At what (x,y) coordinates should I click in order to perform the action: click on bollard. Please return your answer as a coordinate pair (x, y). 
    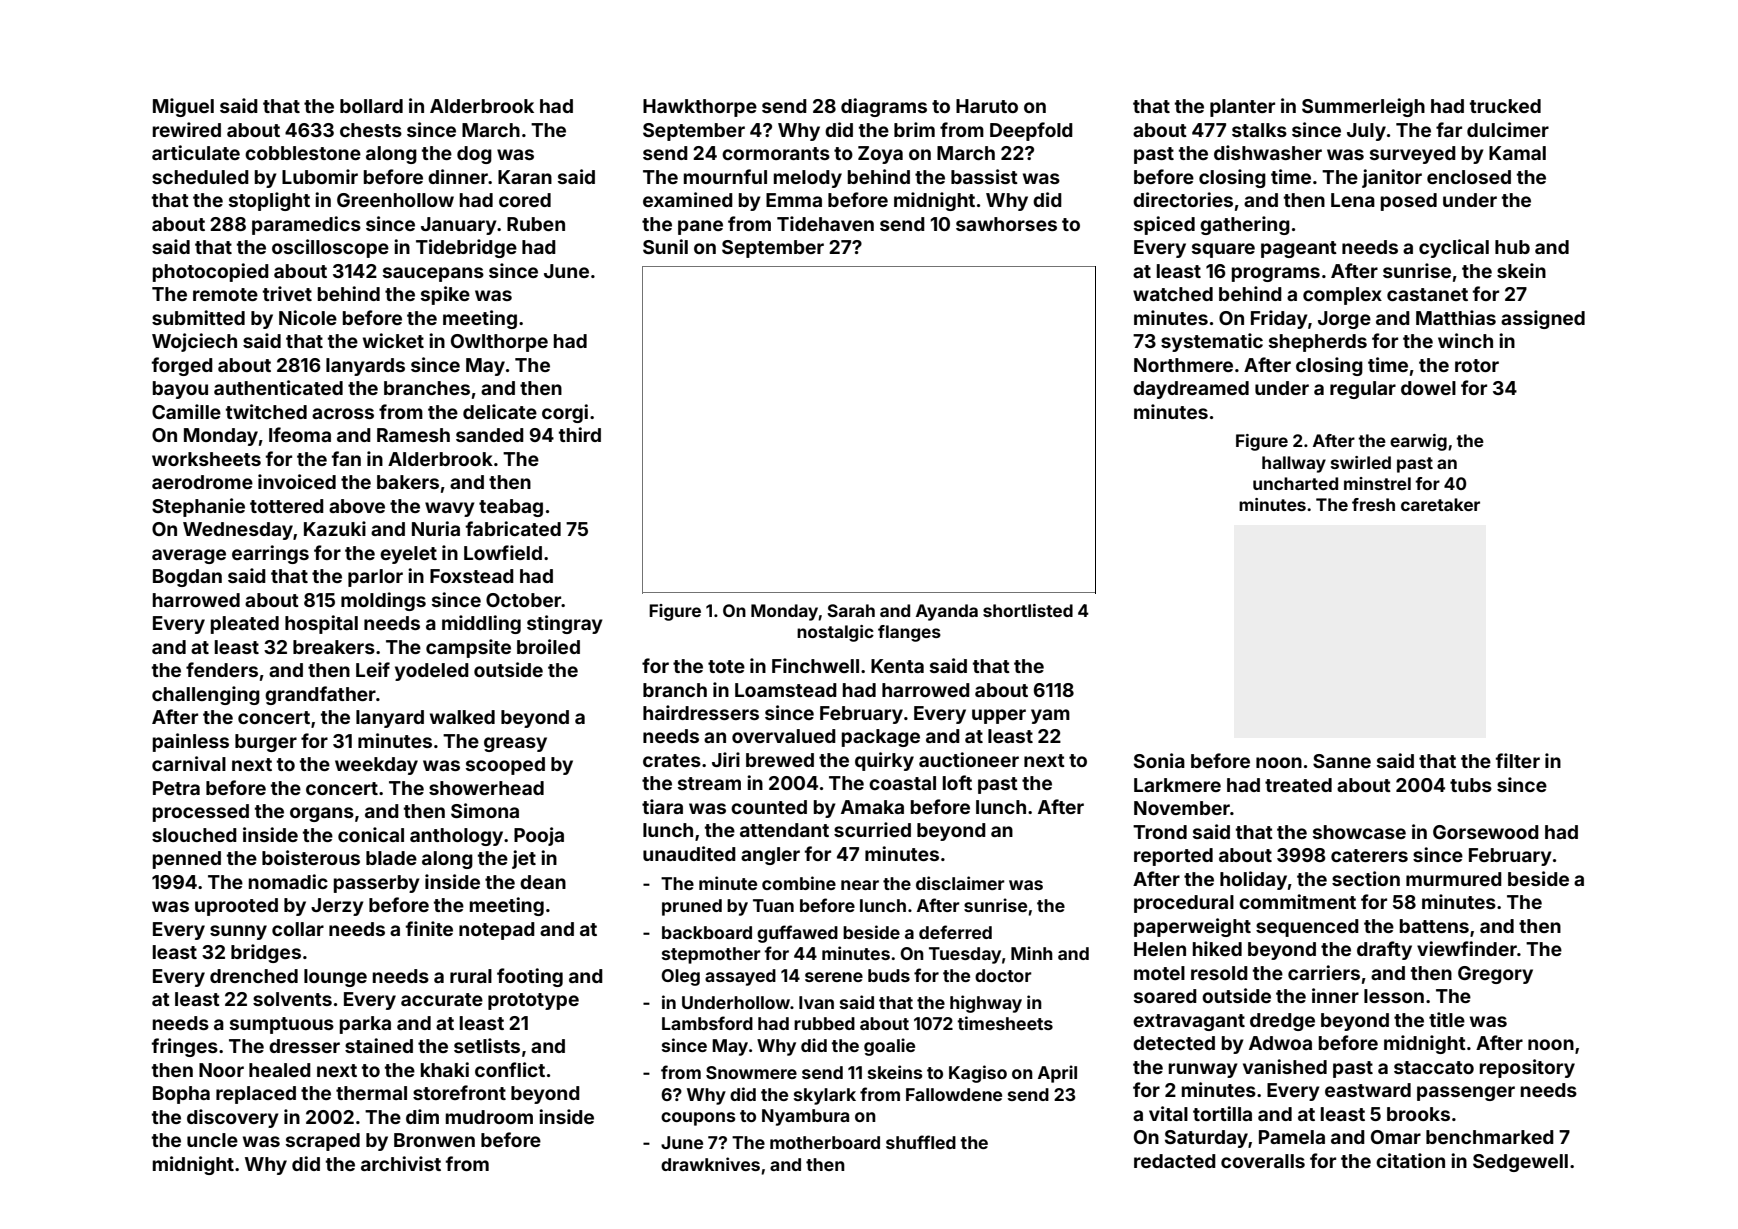
    Looking at the image, I should click on (371, 106).
